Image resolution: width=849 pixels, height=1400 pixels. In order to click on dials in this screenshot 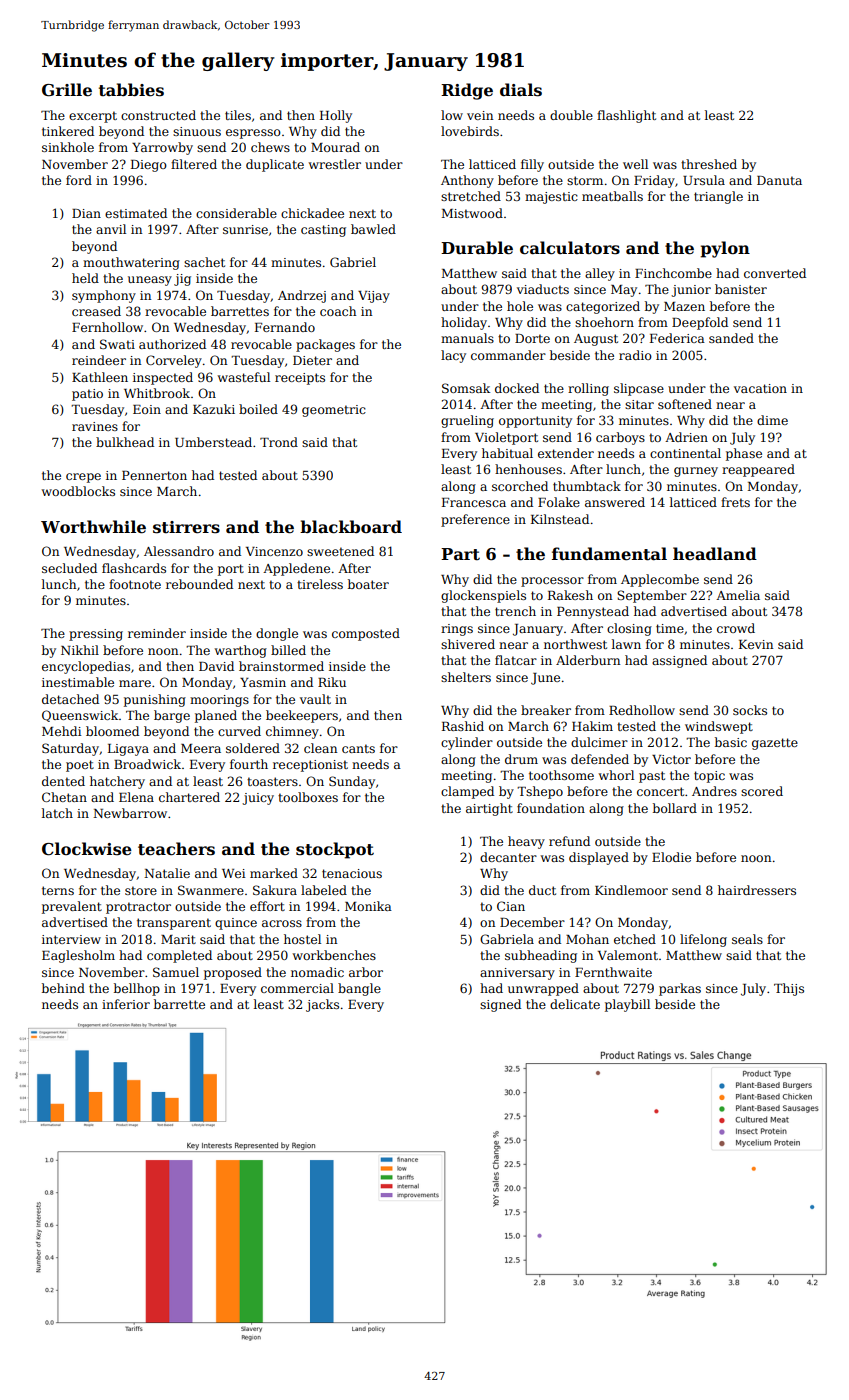, I will do `click(521, 90)`.
